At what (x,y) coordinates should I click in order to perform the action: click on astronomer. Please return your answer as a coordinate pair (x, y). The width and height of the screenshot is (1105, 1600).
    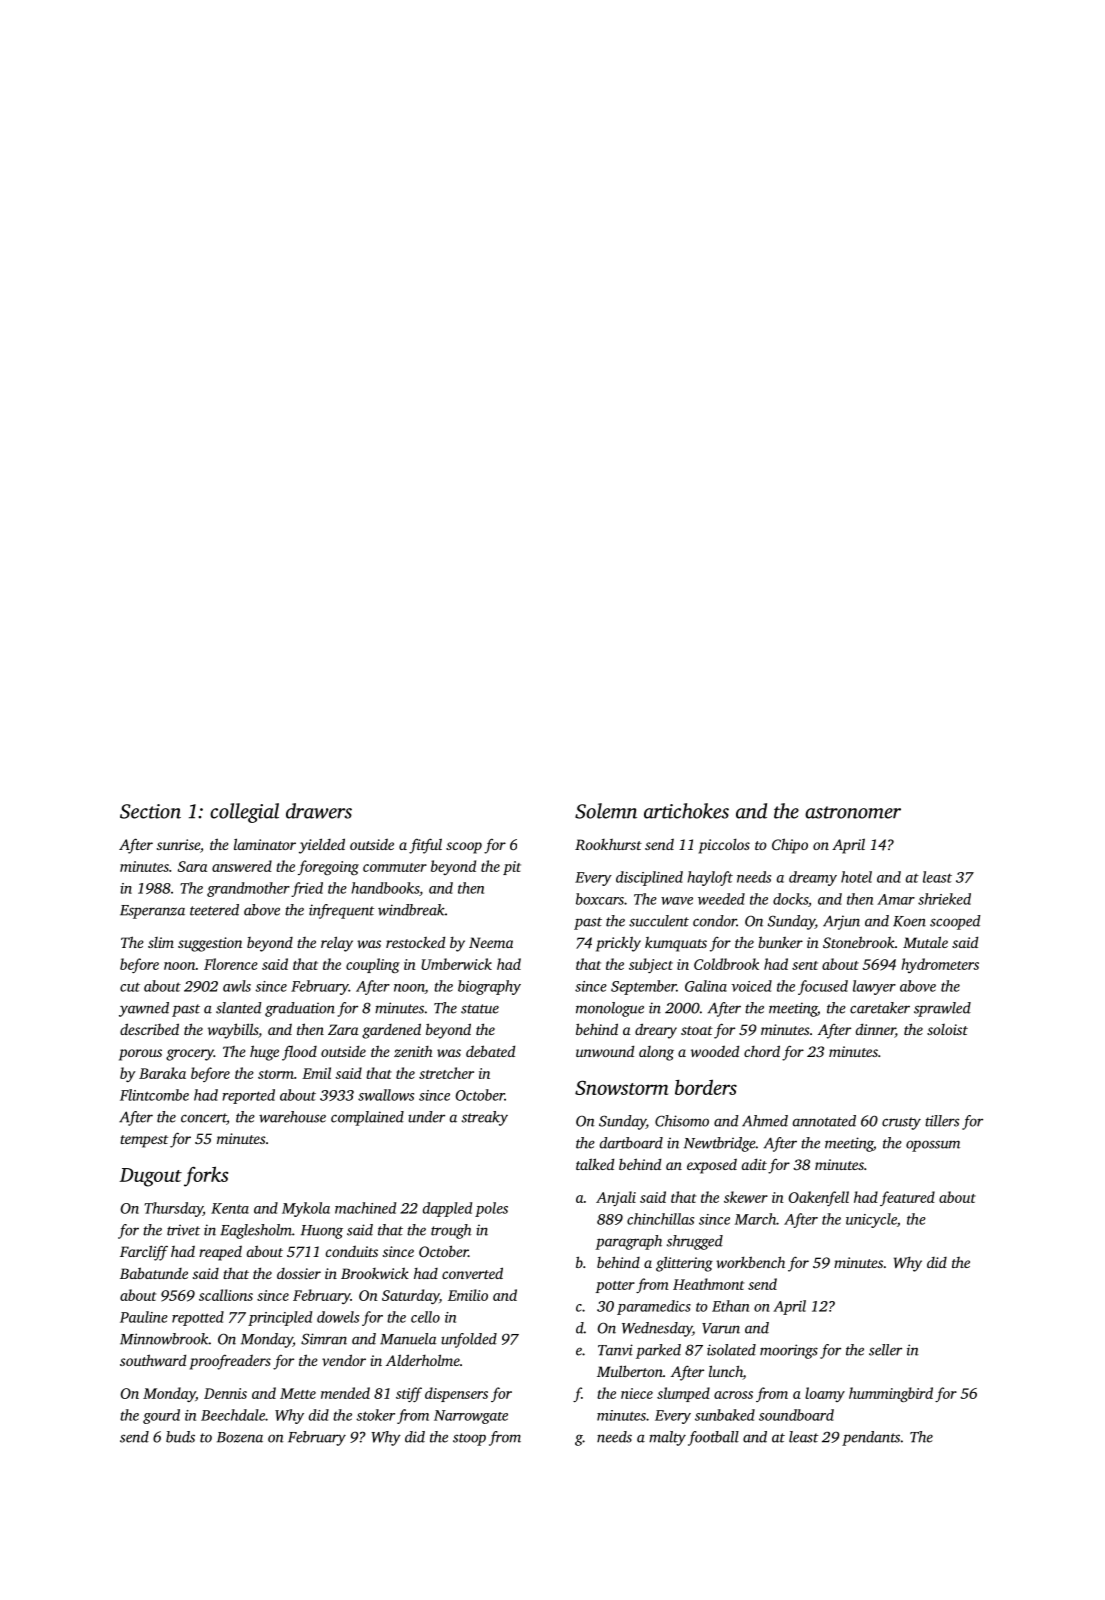
    Looking at the image, I should click on (853, 812).
